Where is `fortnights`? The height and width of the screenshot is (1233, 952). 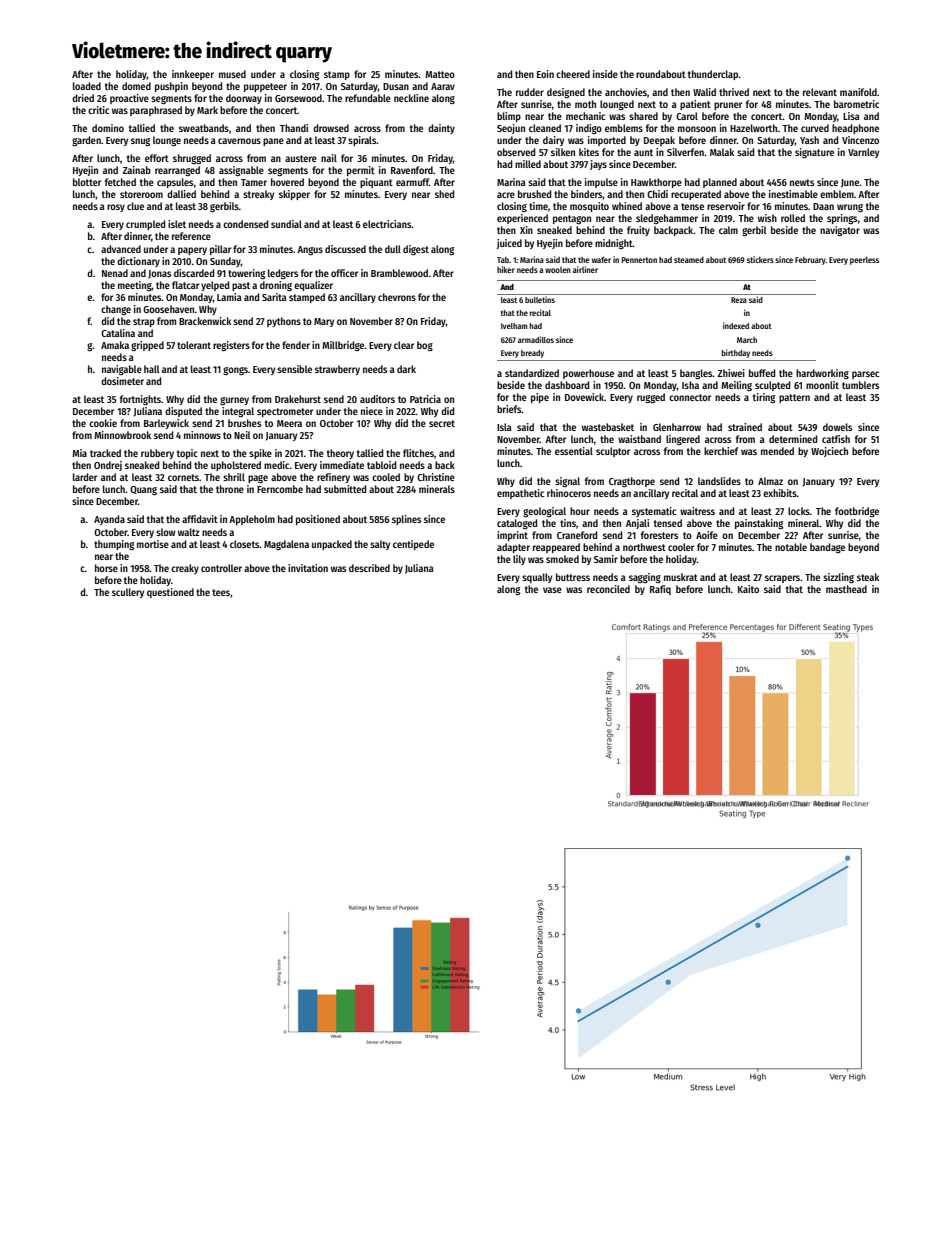 fortnights is located at coordinates (140, 400).
